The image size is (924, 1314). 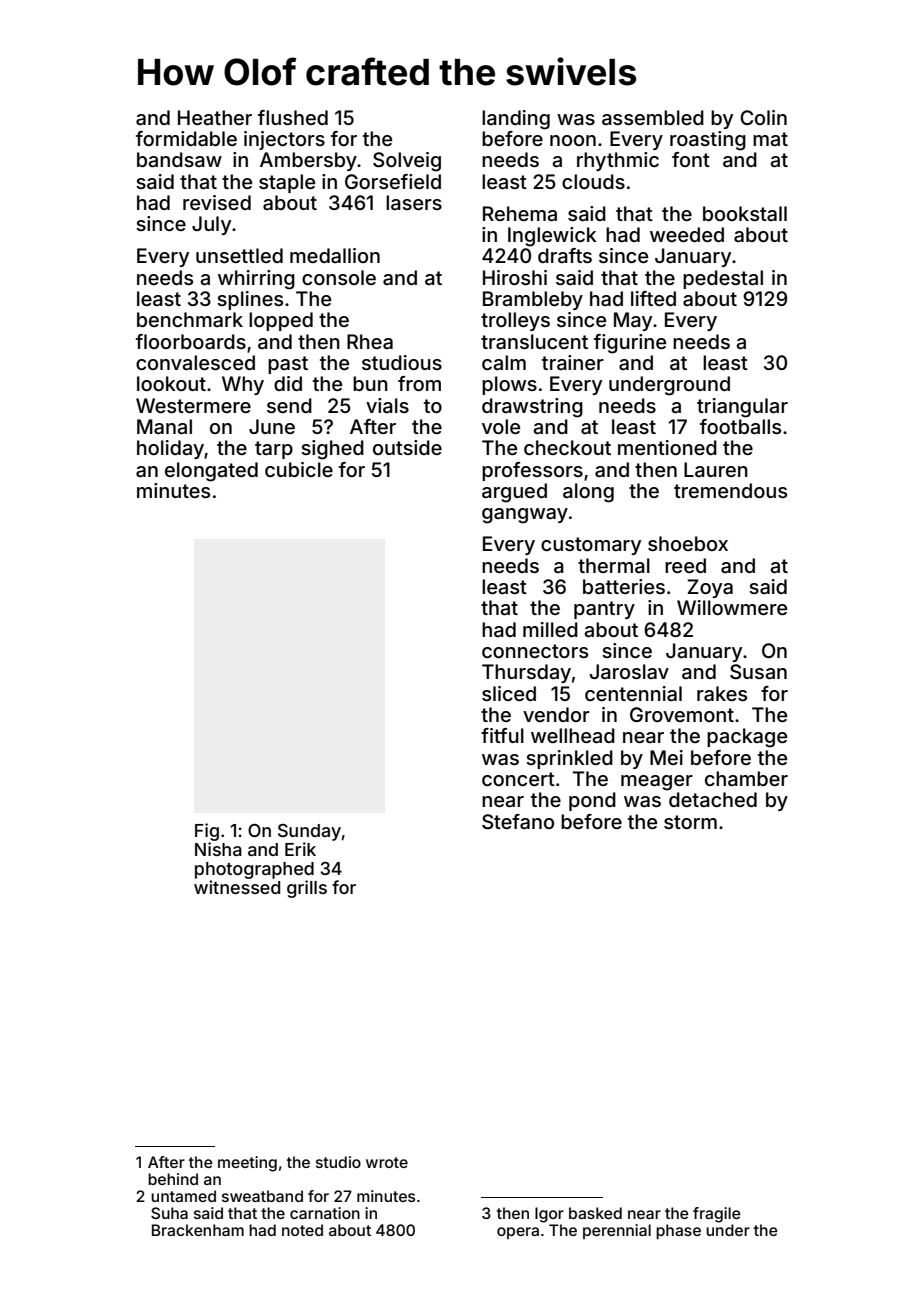 I want to click on footballs, so click(x=740, y=426).
